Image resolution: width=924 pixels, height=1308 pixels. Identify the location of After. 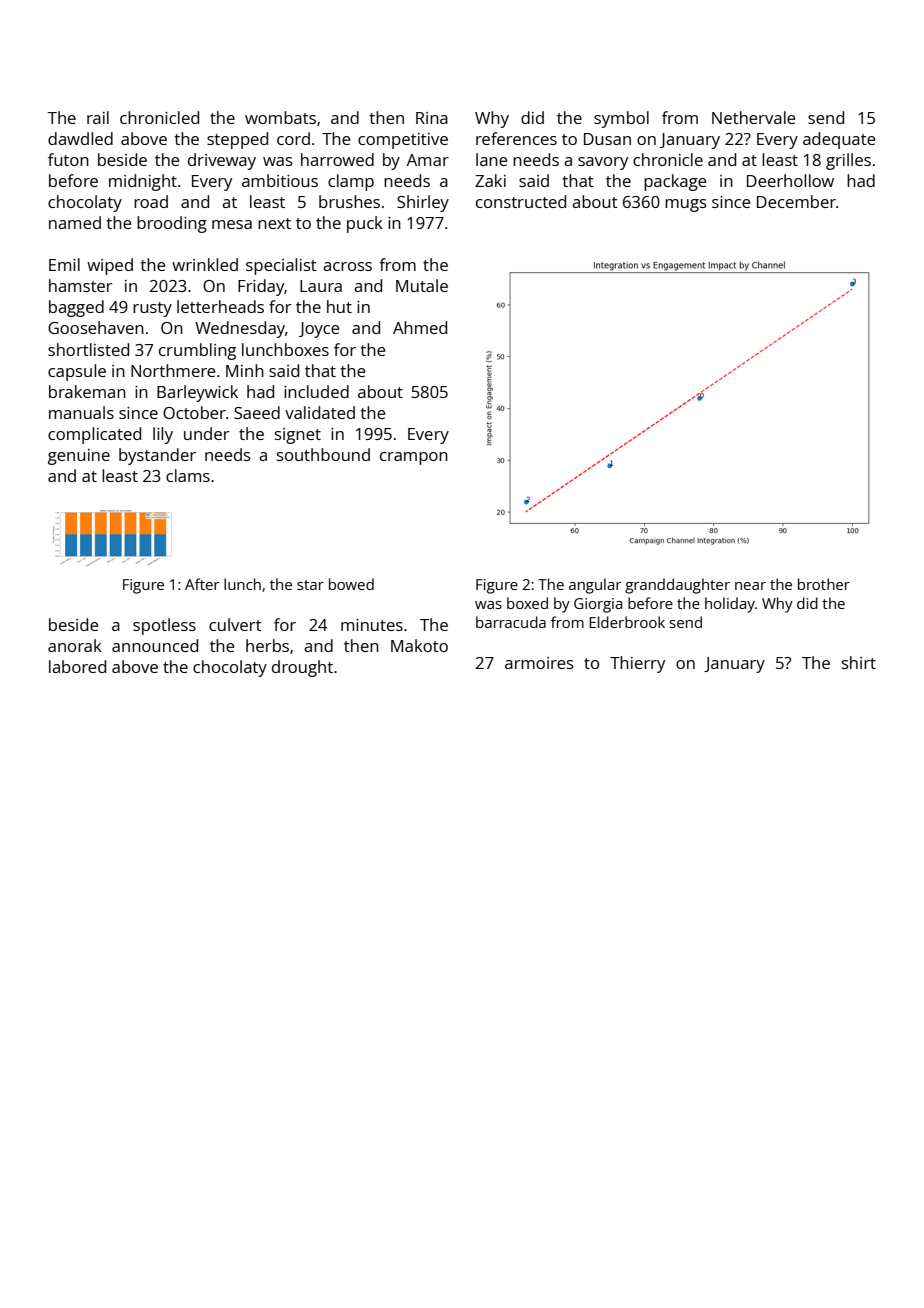
(202, 584).
